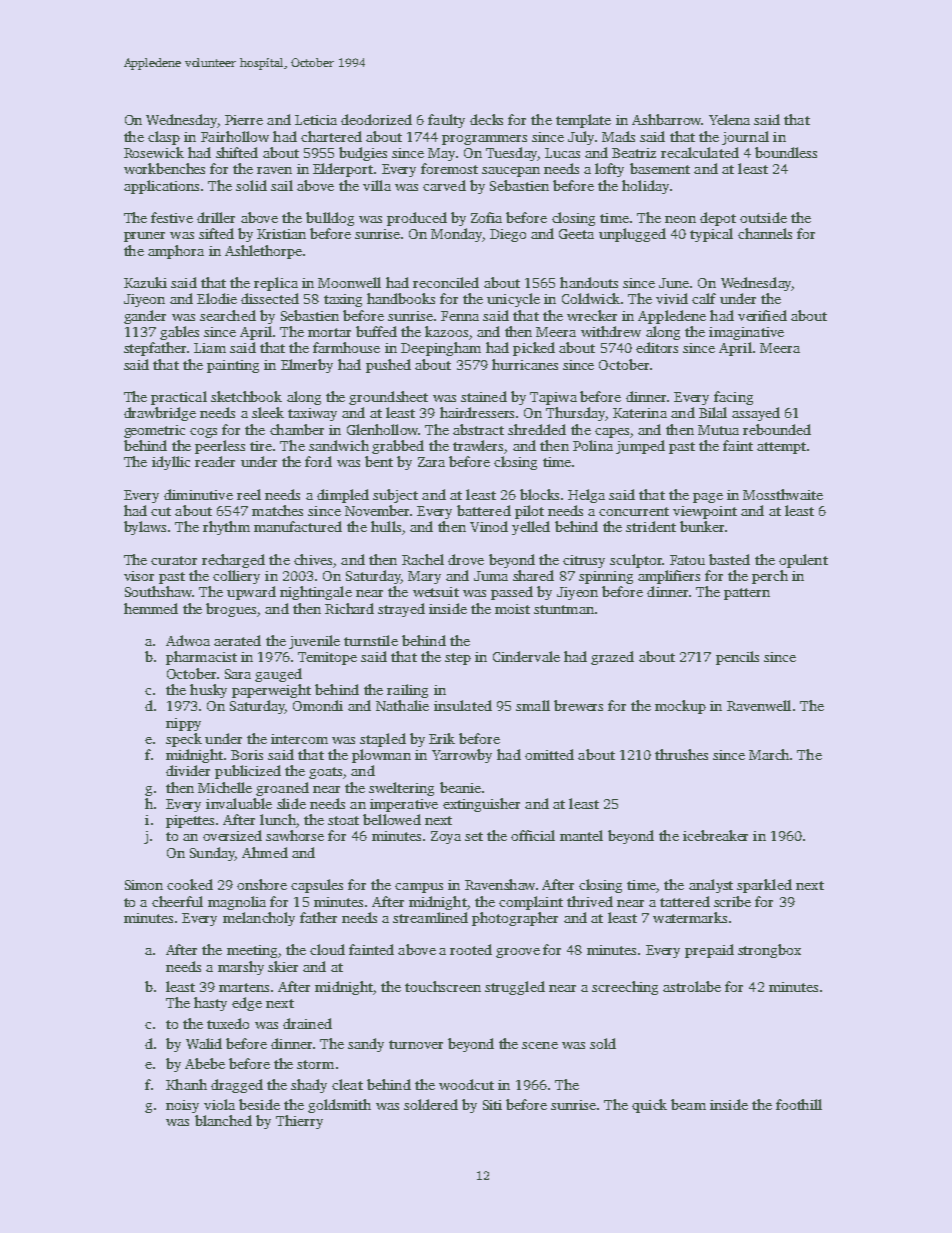  Describe the element at coordinates (171, 463) in the page. I see `idyllic` at that location.
